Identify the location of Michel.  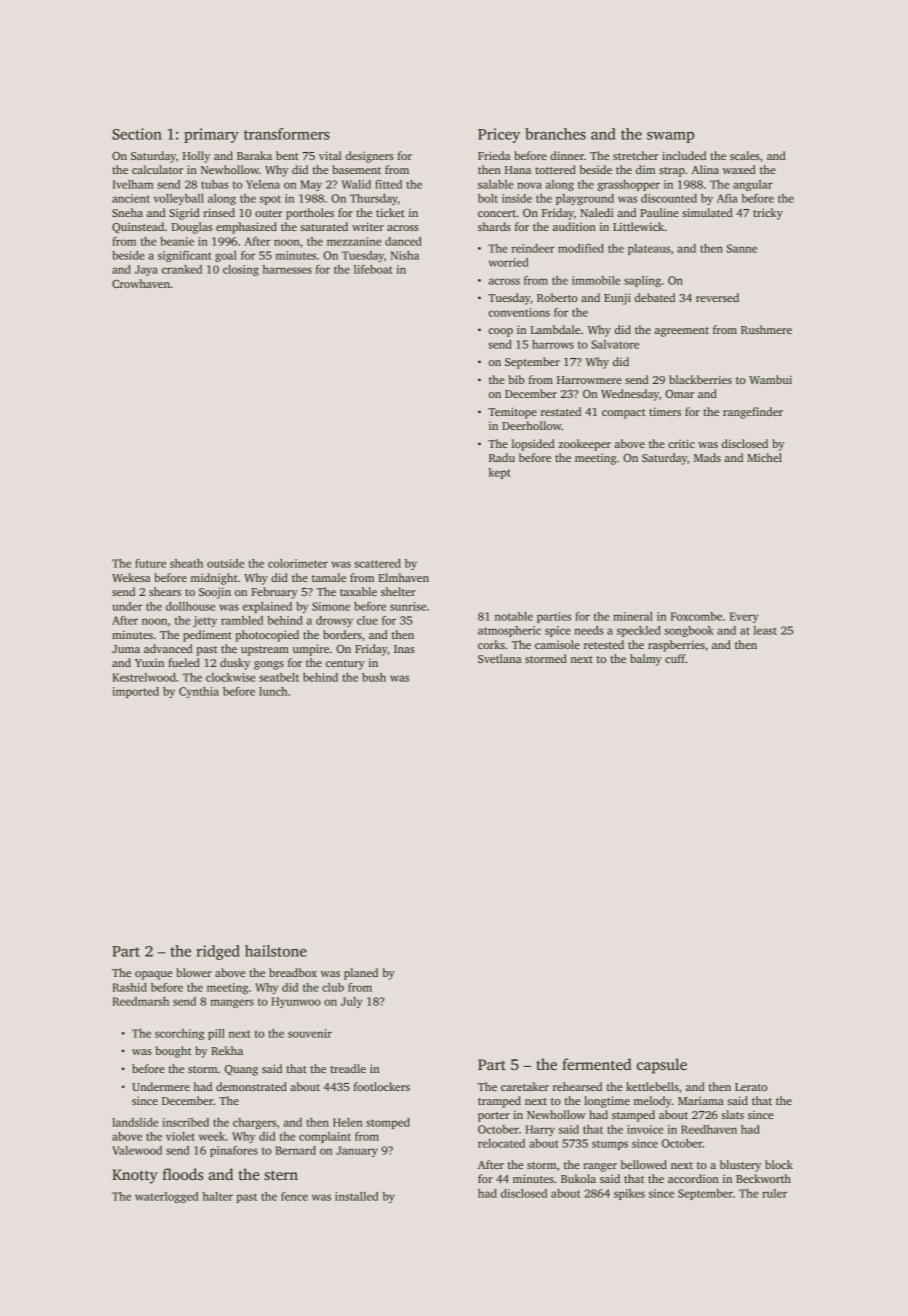
(764, 457).
